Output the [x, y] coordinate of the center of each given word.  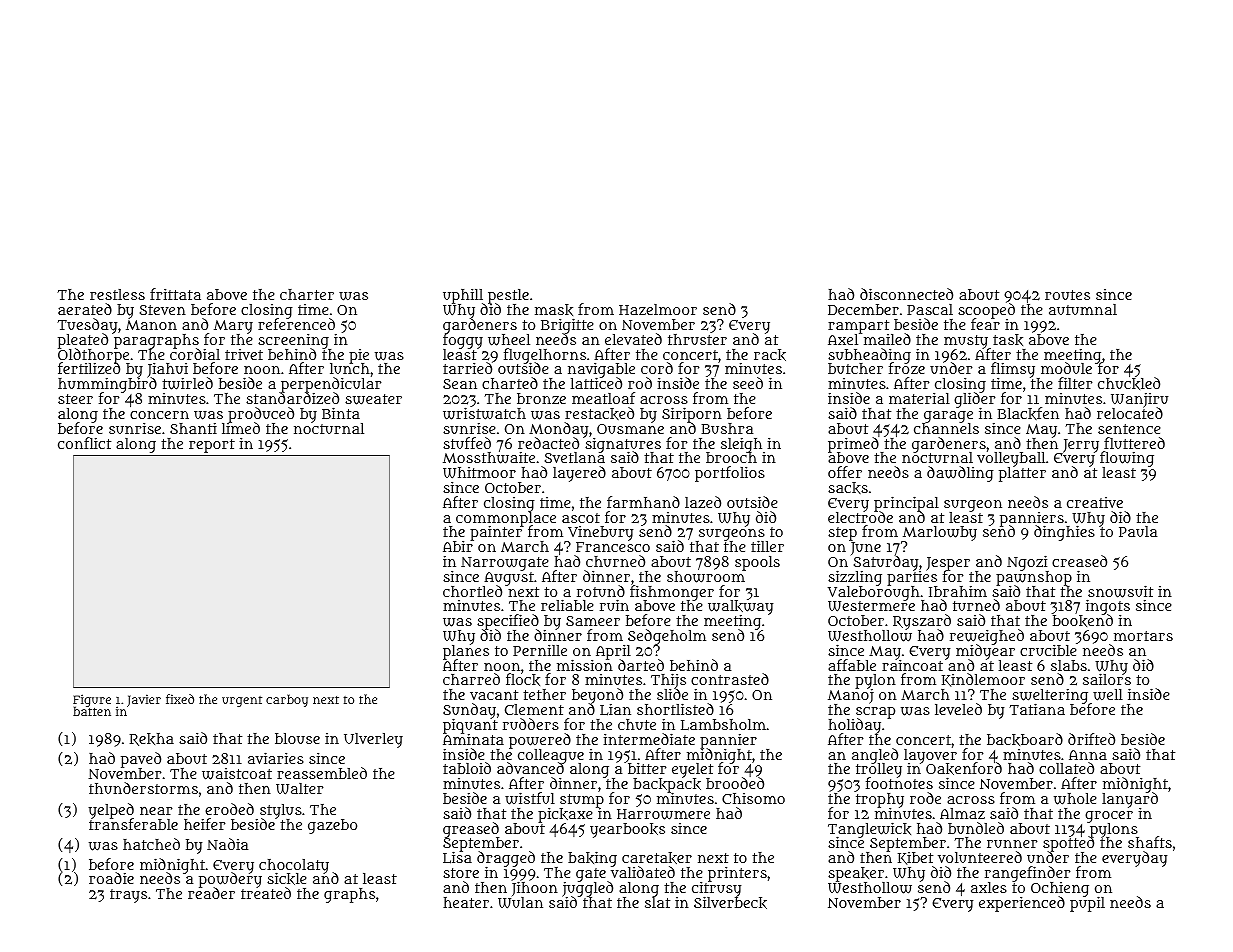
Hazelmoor [658, 309]
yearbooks [627, 830]
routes [1067, 295]
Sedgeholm [667, 637]
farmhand [643, 502]
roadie [111, 878]
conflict [84, 443]
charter [307, 294]
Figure [92, 700]
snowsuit [1120, 591]
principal [906, 504]
